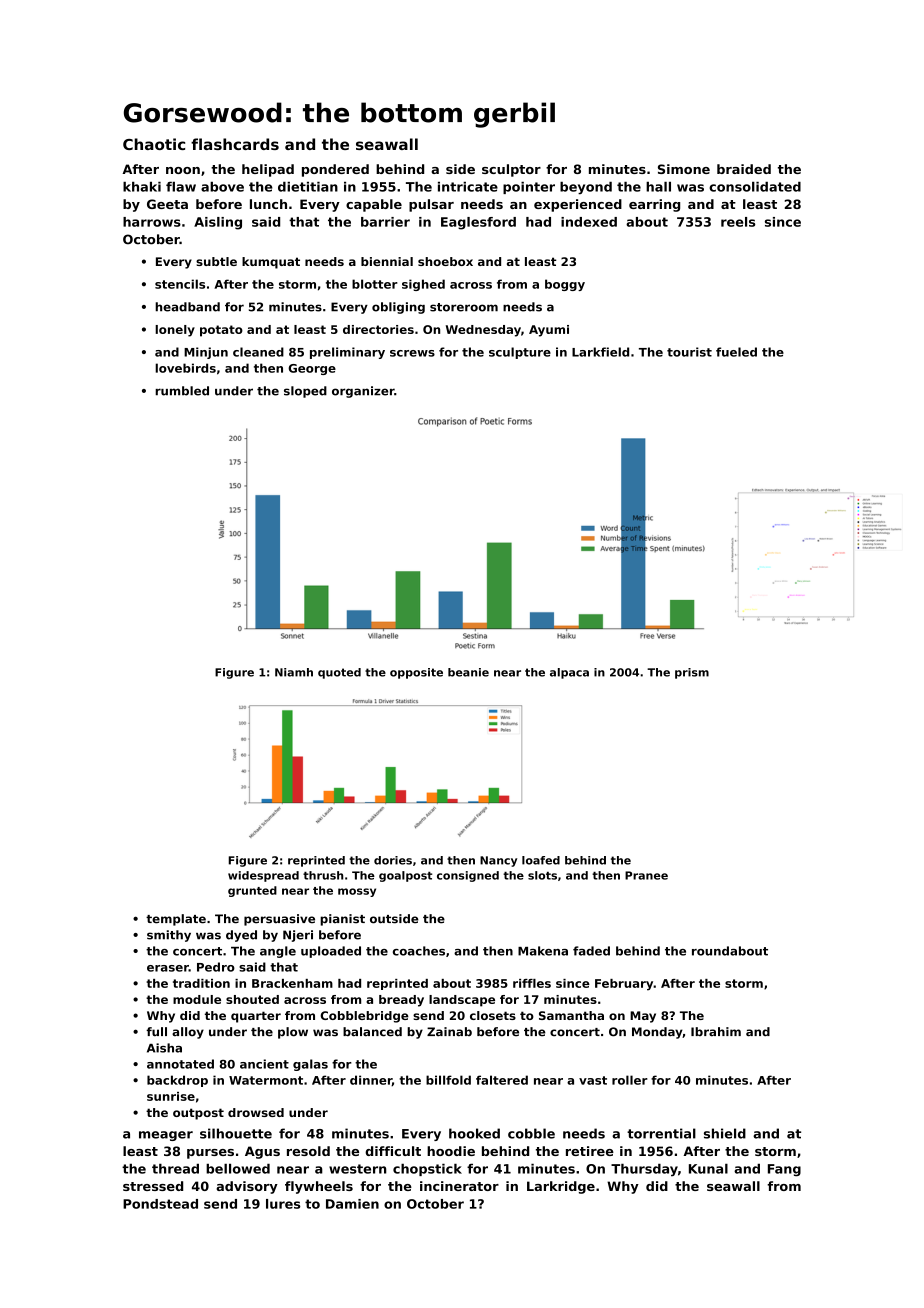 This image has height=1308, width=924. What do you see at coordinates (218, 223) in the image?
I see `Aisling` at bounding box center [218, 223].
